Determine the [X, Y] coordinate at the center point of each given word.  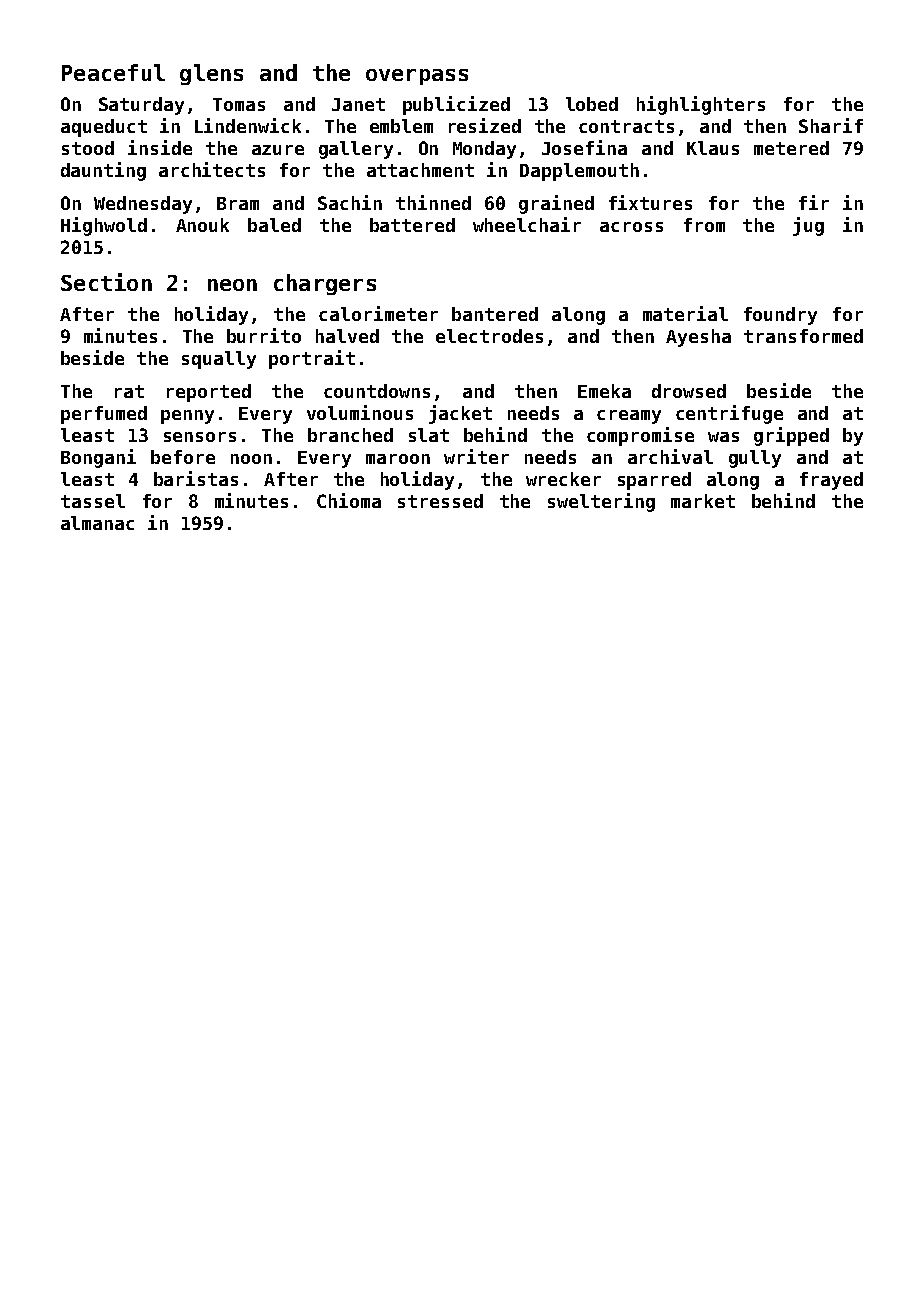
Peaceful [113, 72]
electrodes [489, 336]
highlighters [701, 105]
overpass [417, 77]
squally [219, 360]
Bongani [98, 458]
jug [808, 226]
